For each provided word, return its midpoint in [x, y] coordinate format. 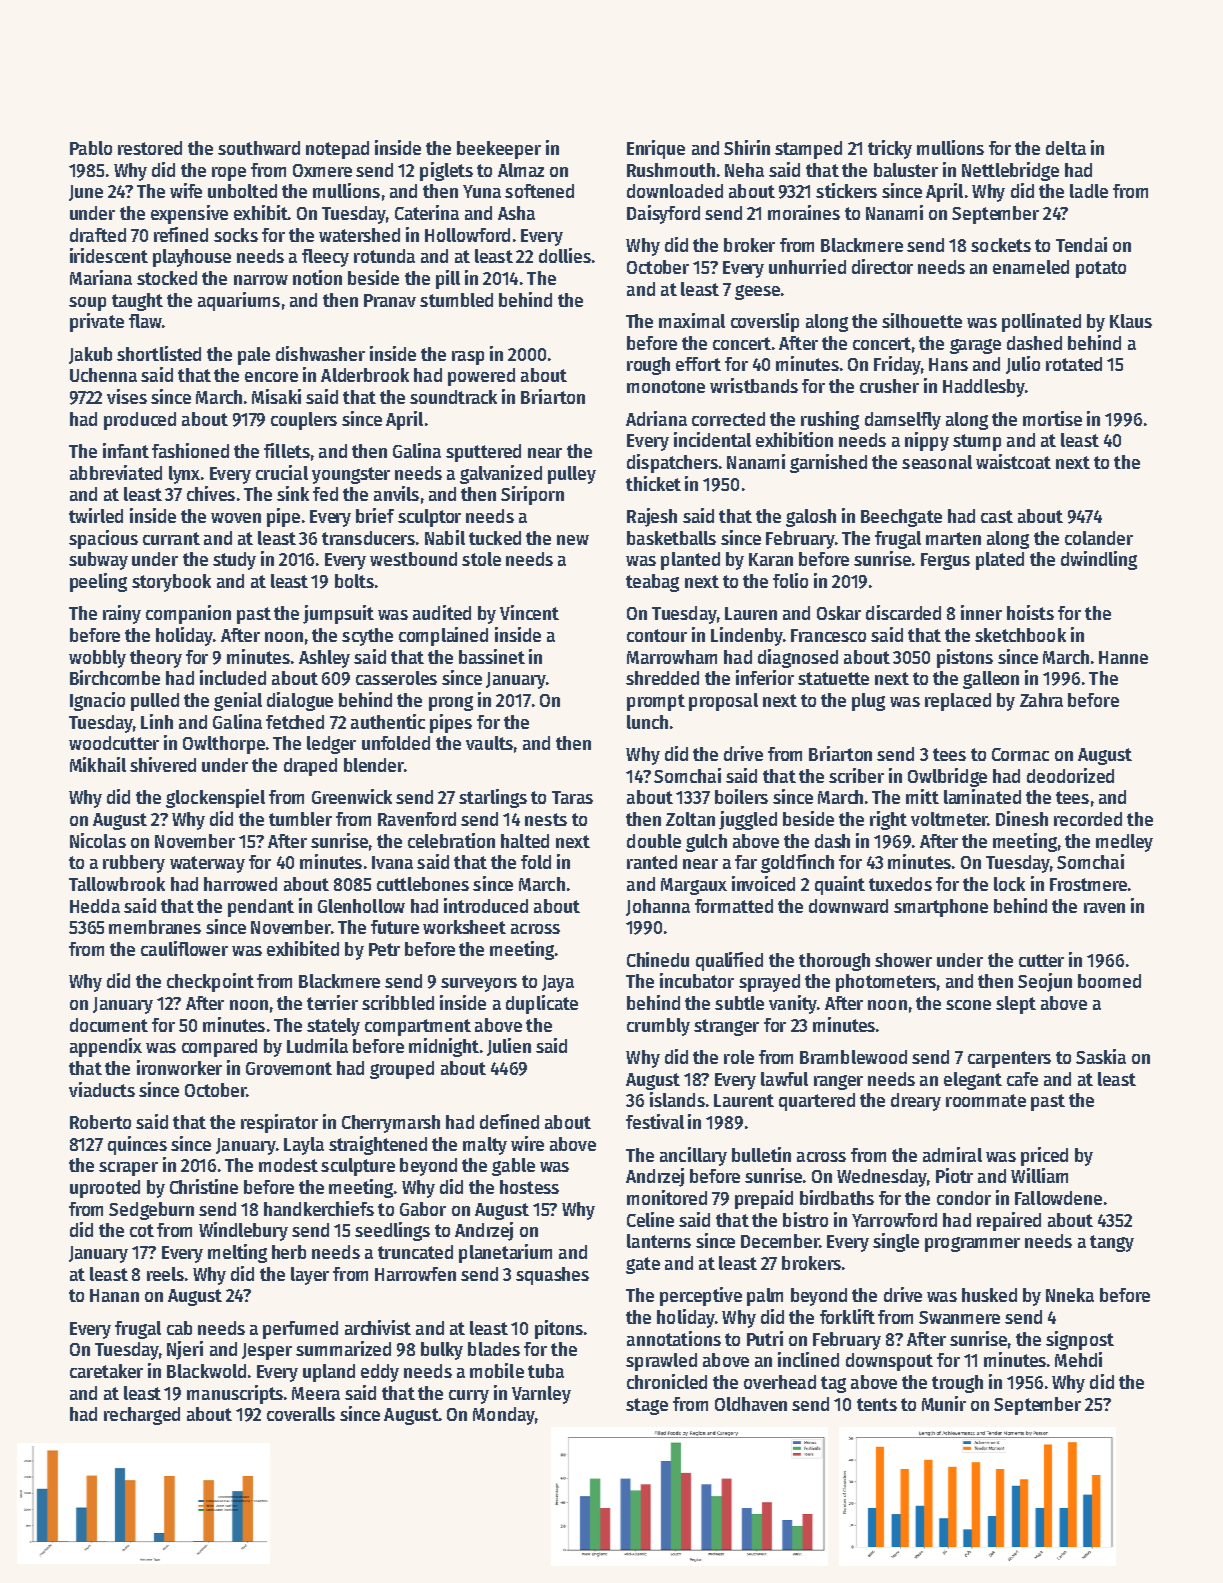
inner [981, 612]
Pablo [91, 148]
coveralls [301, 1414]
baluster [906, 170]
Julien [509, 1047]
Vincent [529, 612]
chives [211, 493]
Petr [384, 949]
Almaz [521, 170]
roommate [986, 1100]
